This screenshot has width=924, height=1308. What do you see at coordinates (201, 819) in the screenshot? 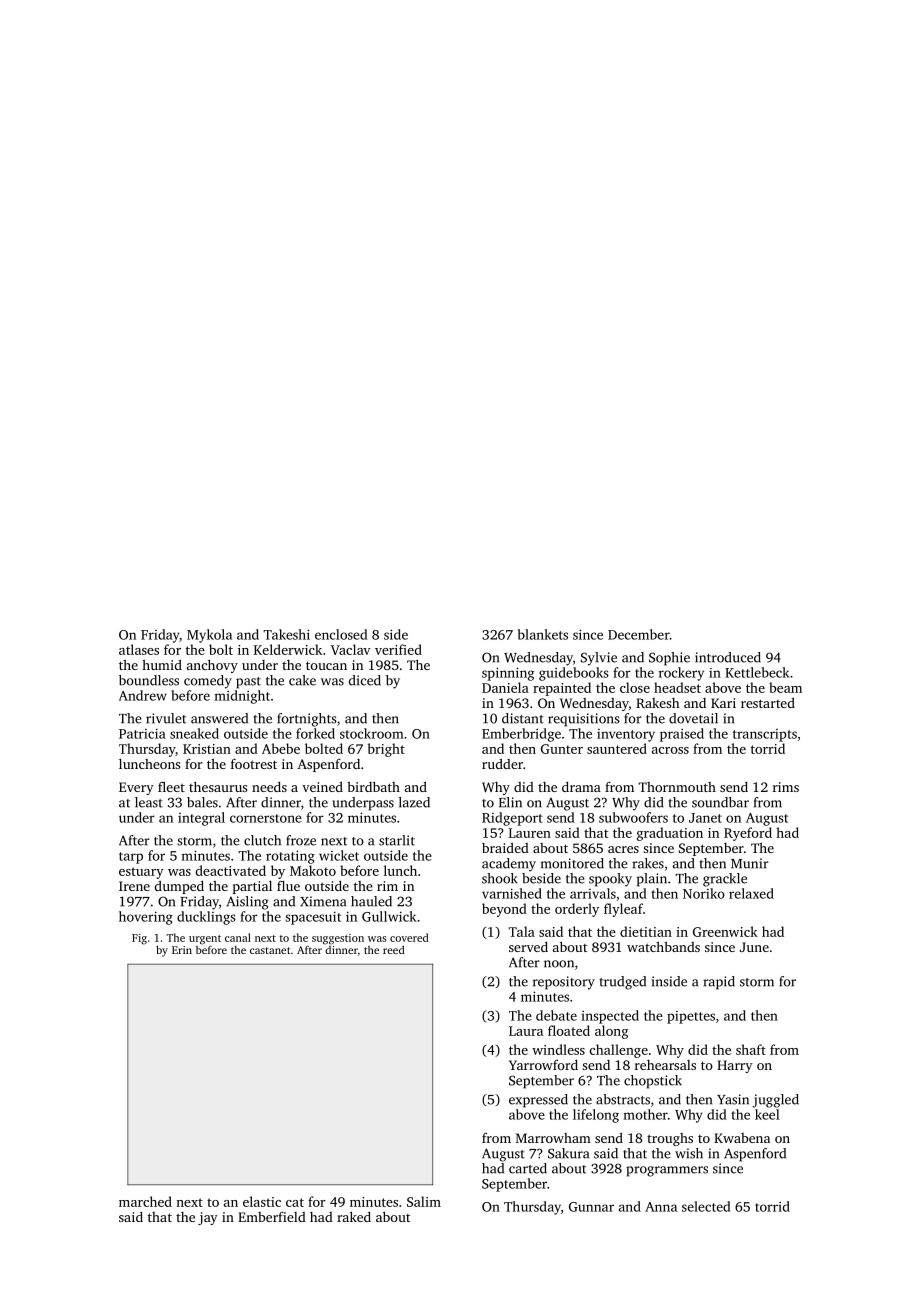
I see `integral` at bounding box center [201, 819].
